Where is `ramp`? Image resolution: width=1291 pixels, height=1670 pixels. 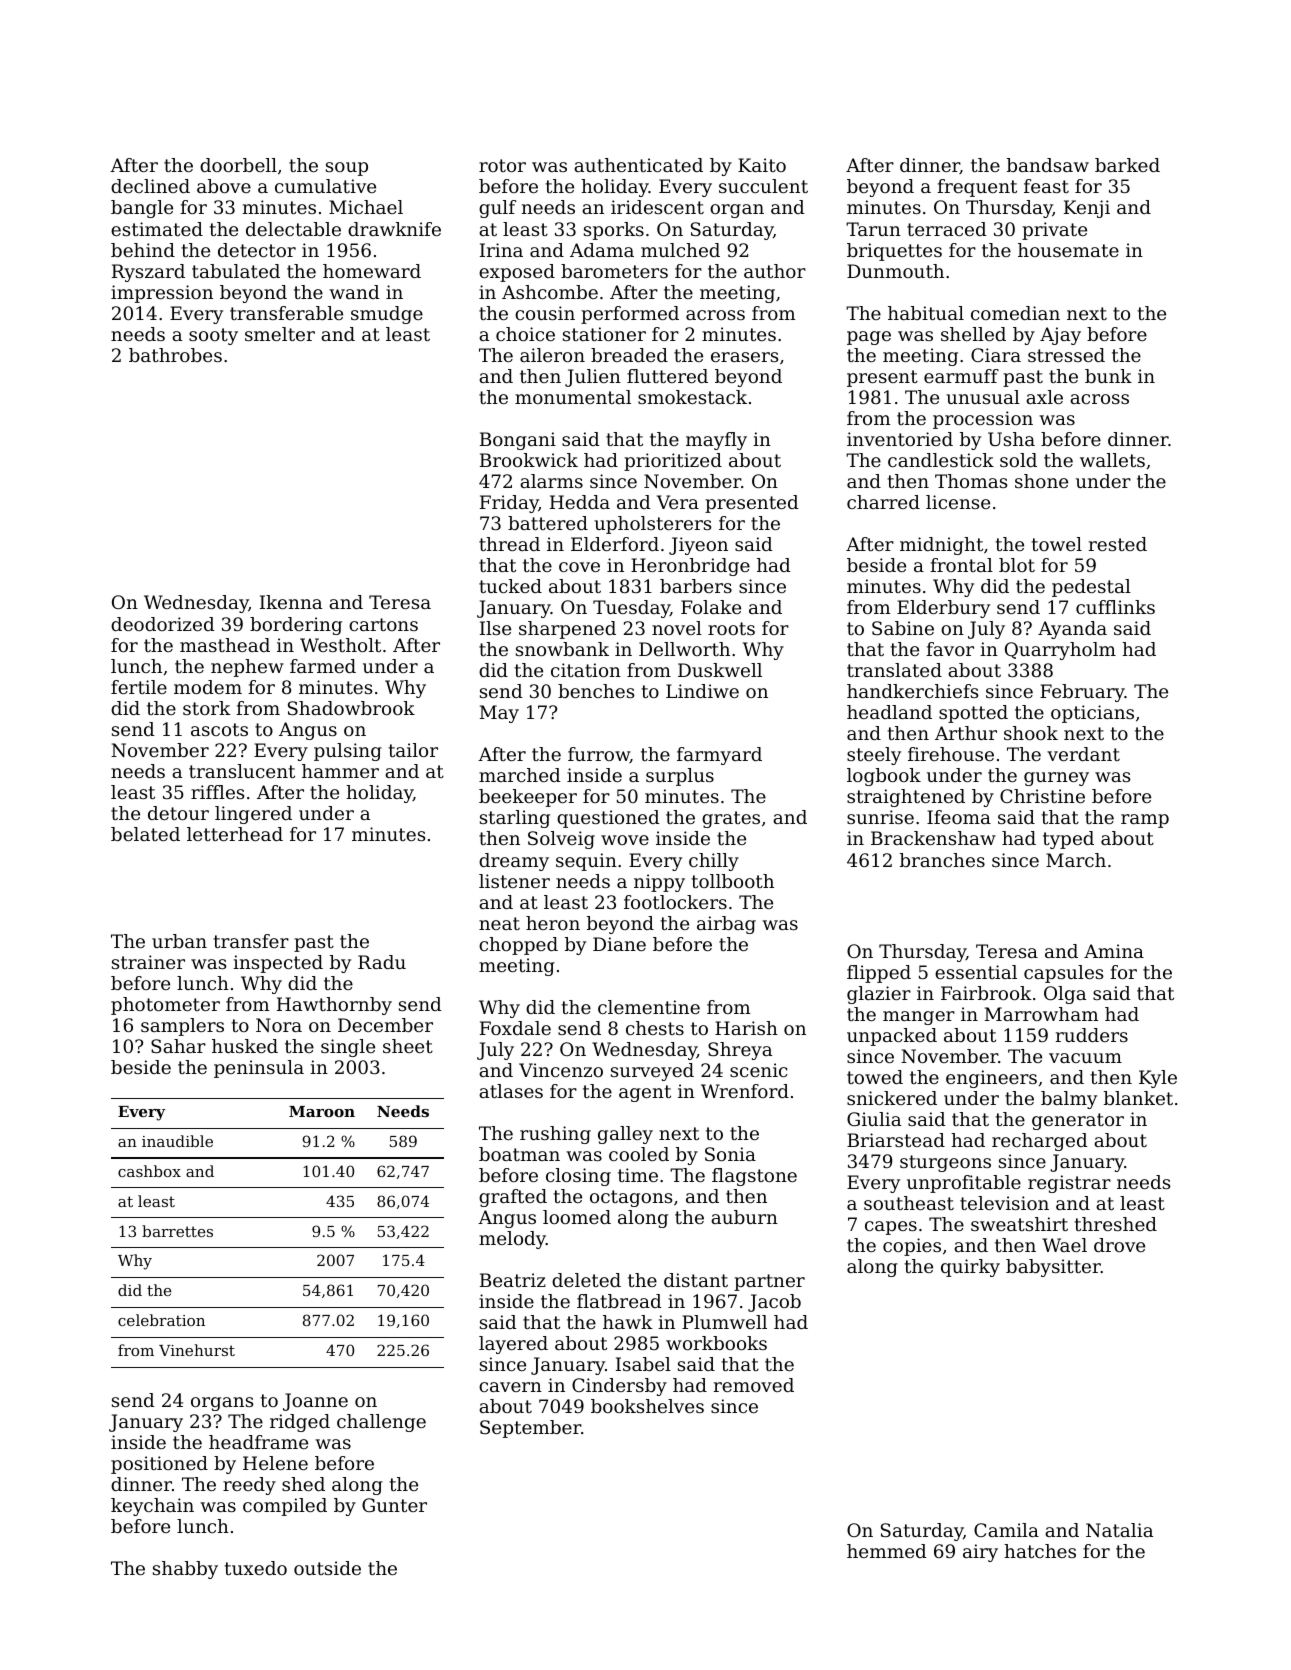 ramp is located at coordinates (1145, 821).
